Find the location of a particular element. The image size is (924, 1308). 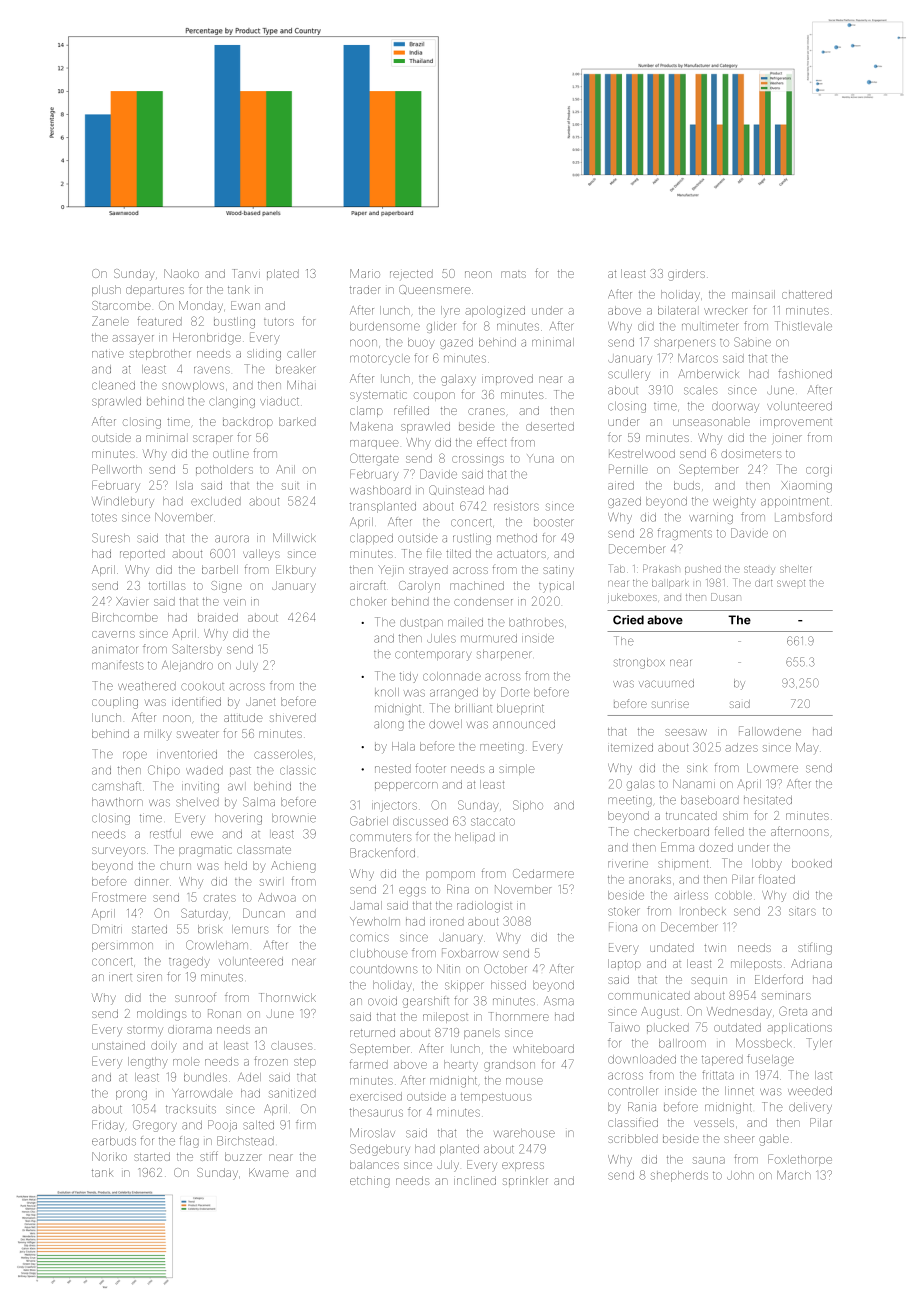

brilliant is located at coordinates (473, 708).
